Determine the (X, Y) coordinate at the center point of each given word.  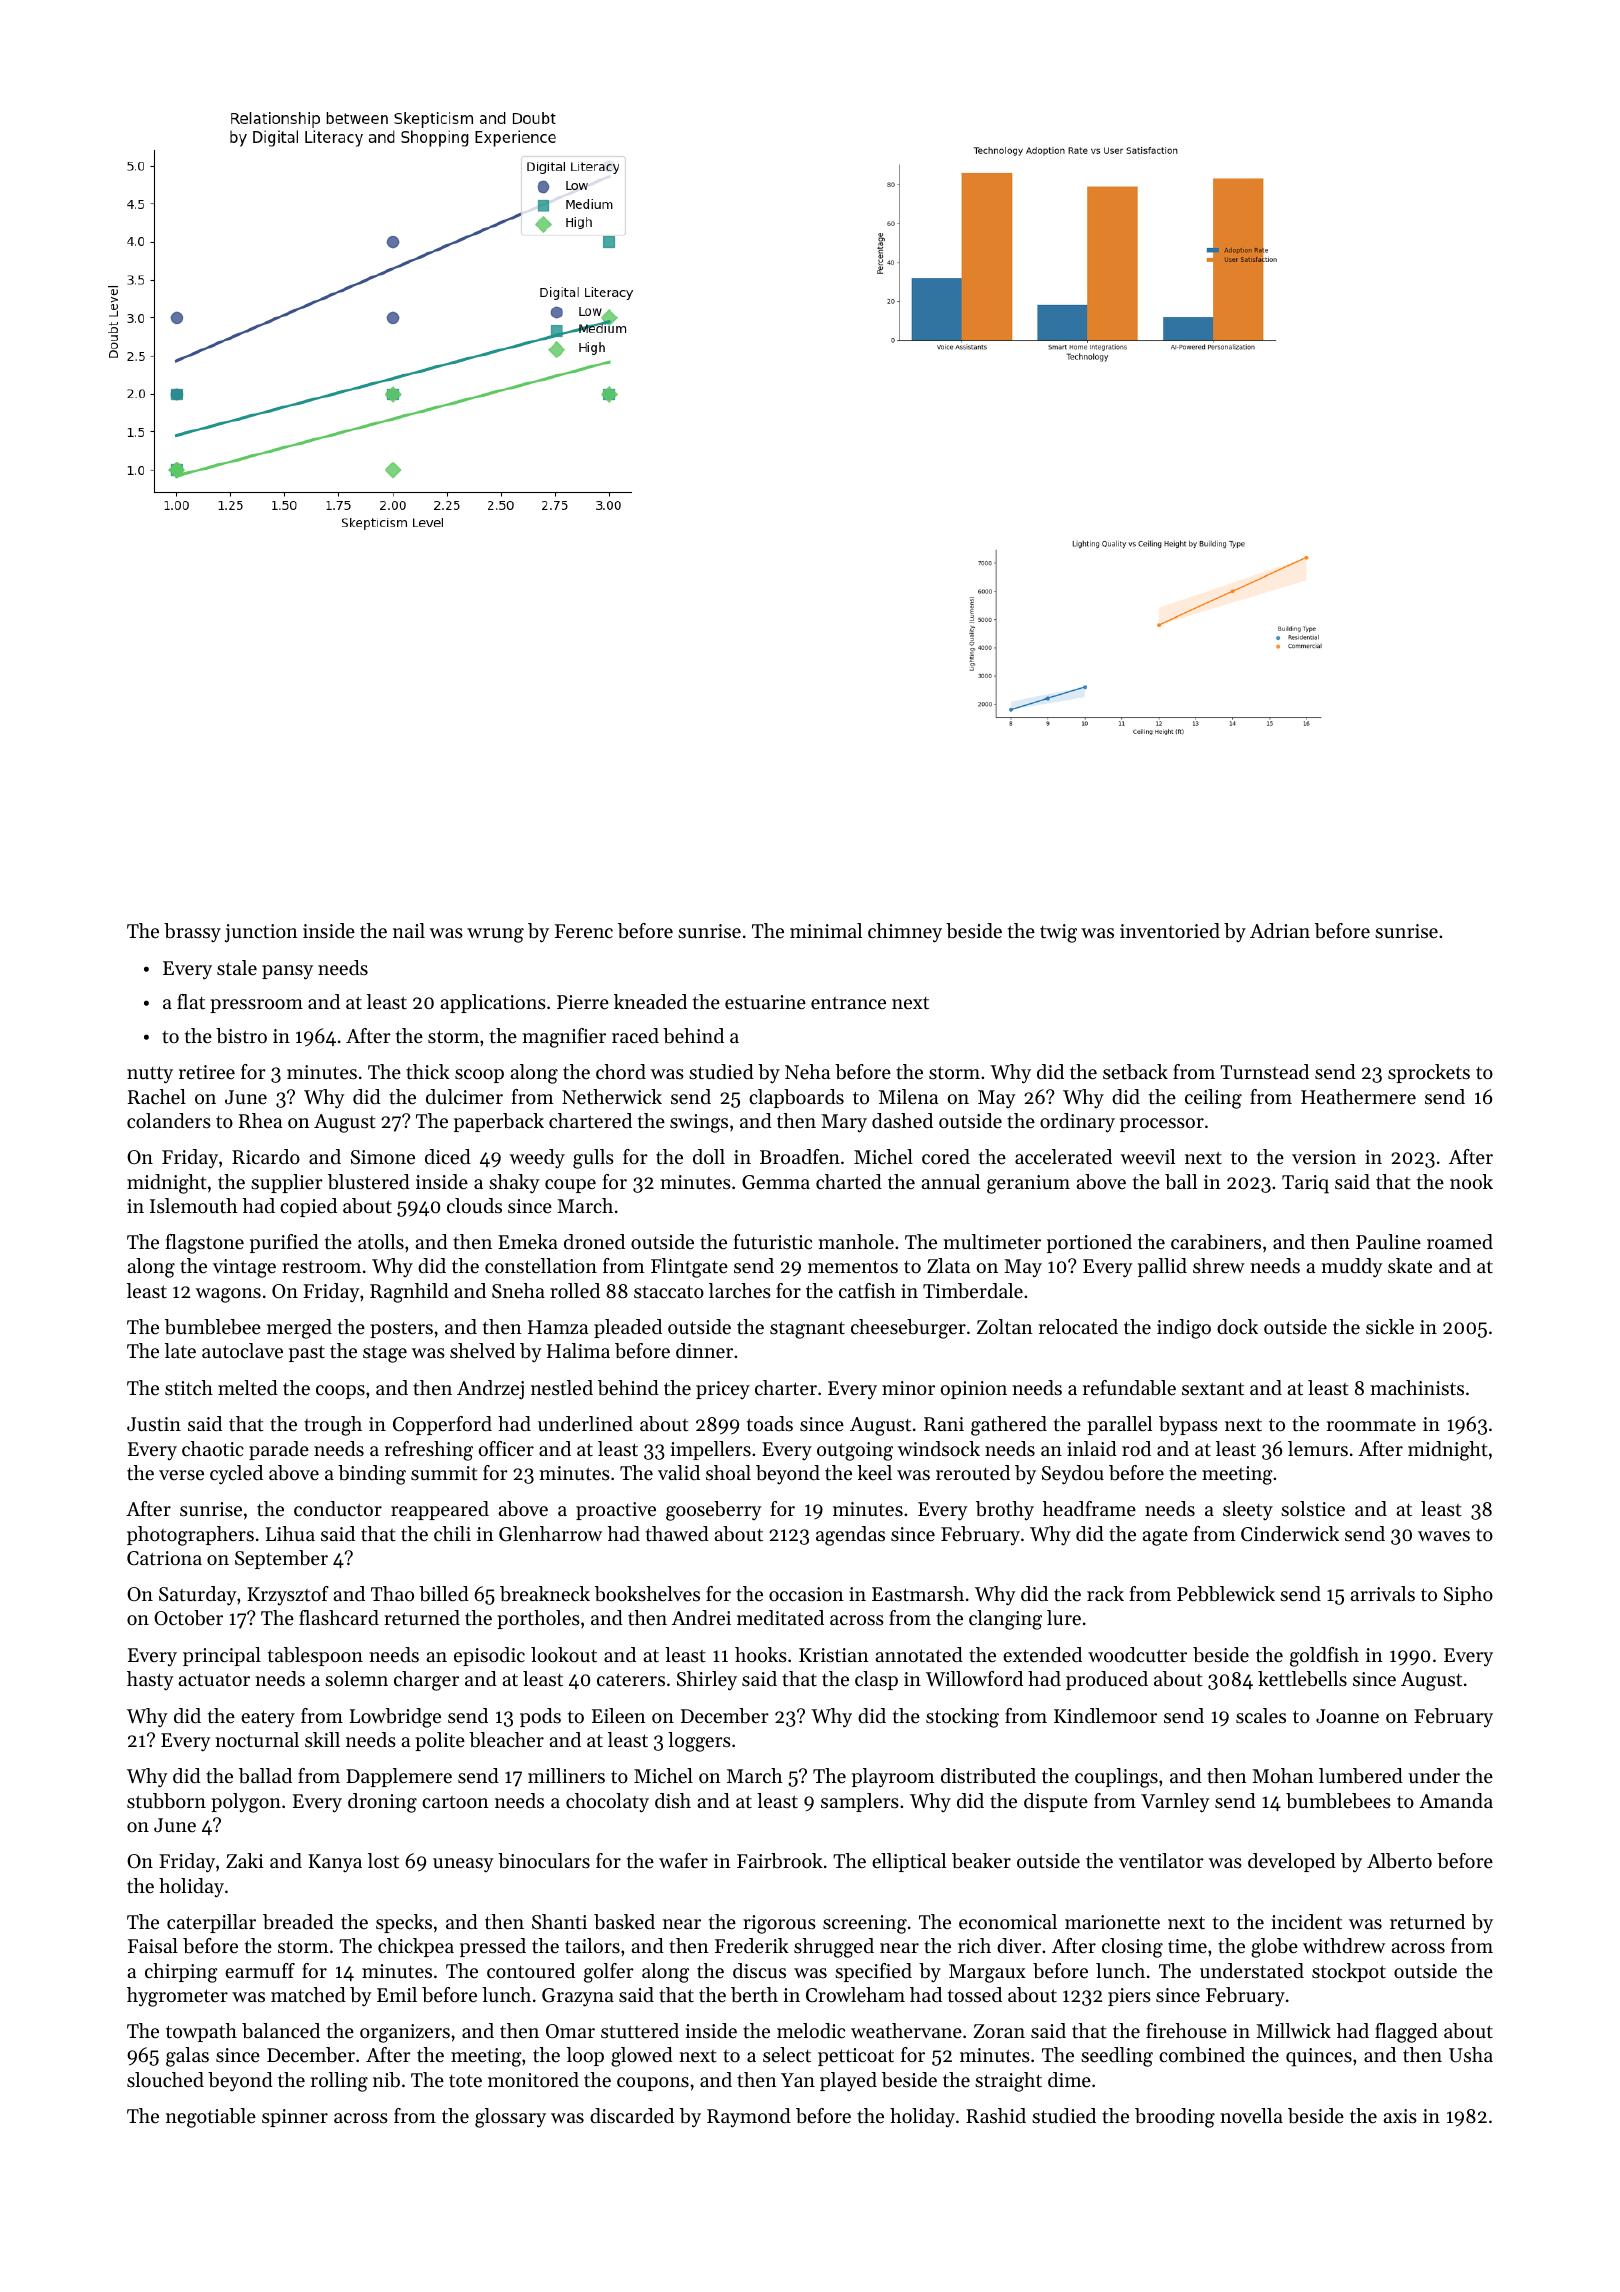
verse (181, 1475)
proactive (616, 1511)
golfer (609, 1973)
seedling (1117, 2057)
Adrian (1280, 931)
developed (1292, 1862)
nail (409, 930)
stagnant (807, 1330)
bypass (1188, 1426)
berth (754, 1995)
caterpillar (211, 1923)
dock (1237, 1326)
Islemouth (194, 1206)
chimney (905, 933)
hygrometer (177, 1997)
